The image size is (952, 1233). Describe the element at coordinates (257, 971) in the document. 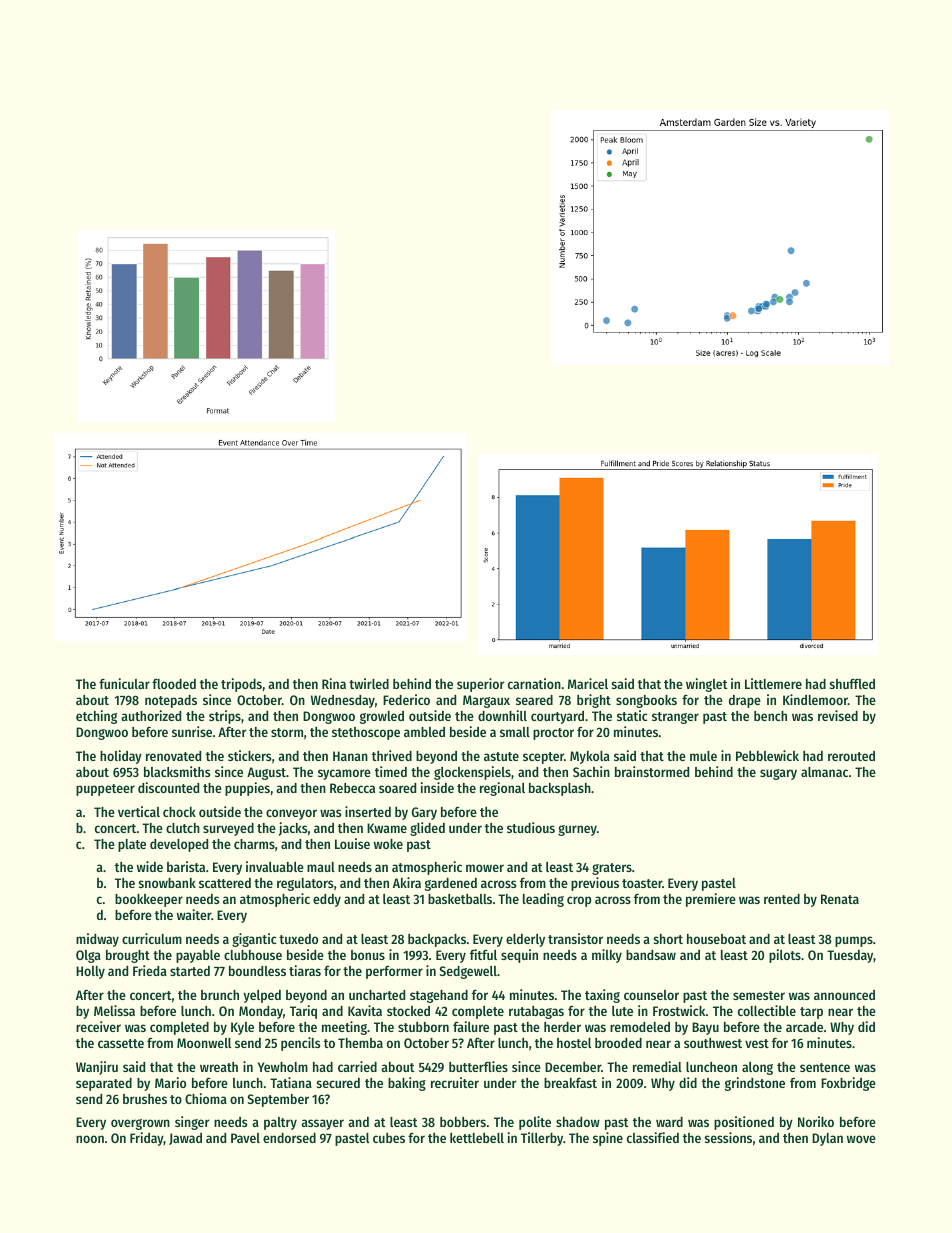

I see `boundless` at that location.
